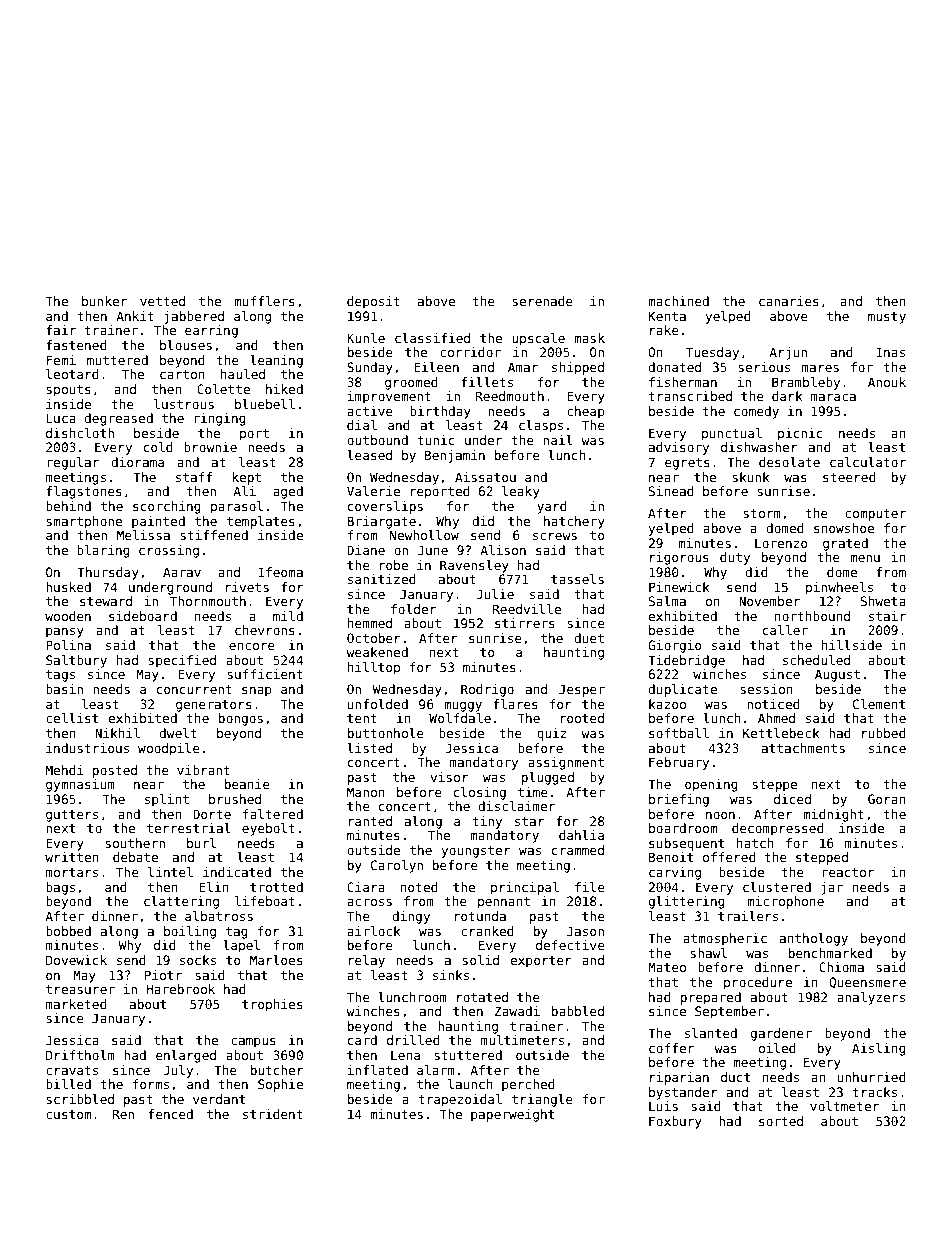 This screenshot has height=1233, width=952. What do you see at coordinates (186, 1056) in the screenshot?
I see `enlarged` at bounding box center [186, 1056].
